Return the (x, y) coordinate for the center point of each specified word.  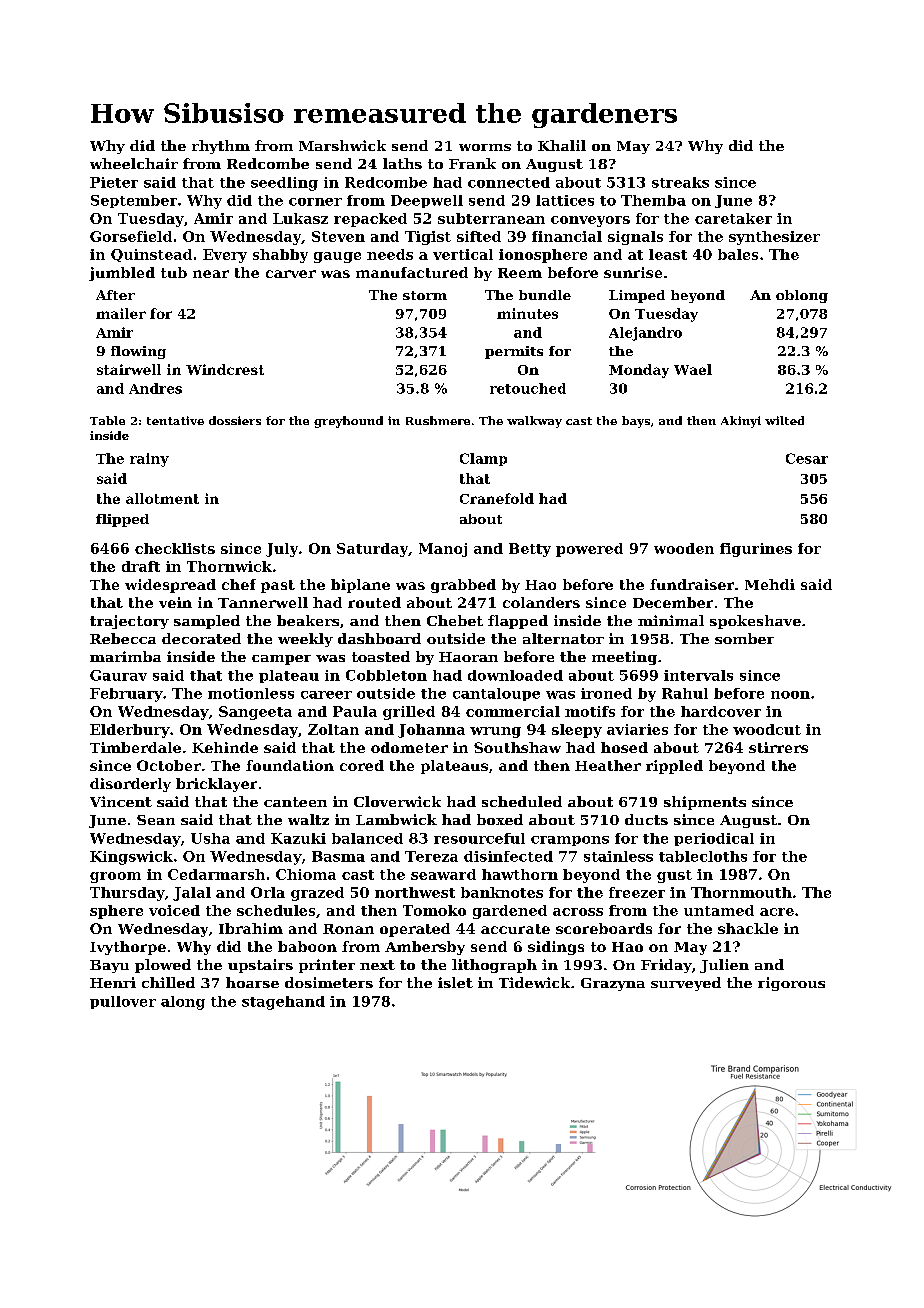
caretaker (733, 218)
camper (281, 660)
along (183, 1003)
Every (225, 256)
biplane (360, 586)
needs (390, 254)
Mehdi (770, 584)
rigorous (791, 984)
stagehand (283, 1003)
